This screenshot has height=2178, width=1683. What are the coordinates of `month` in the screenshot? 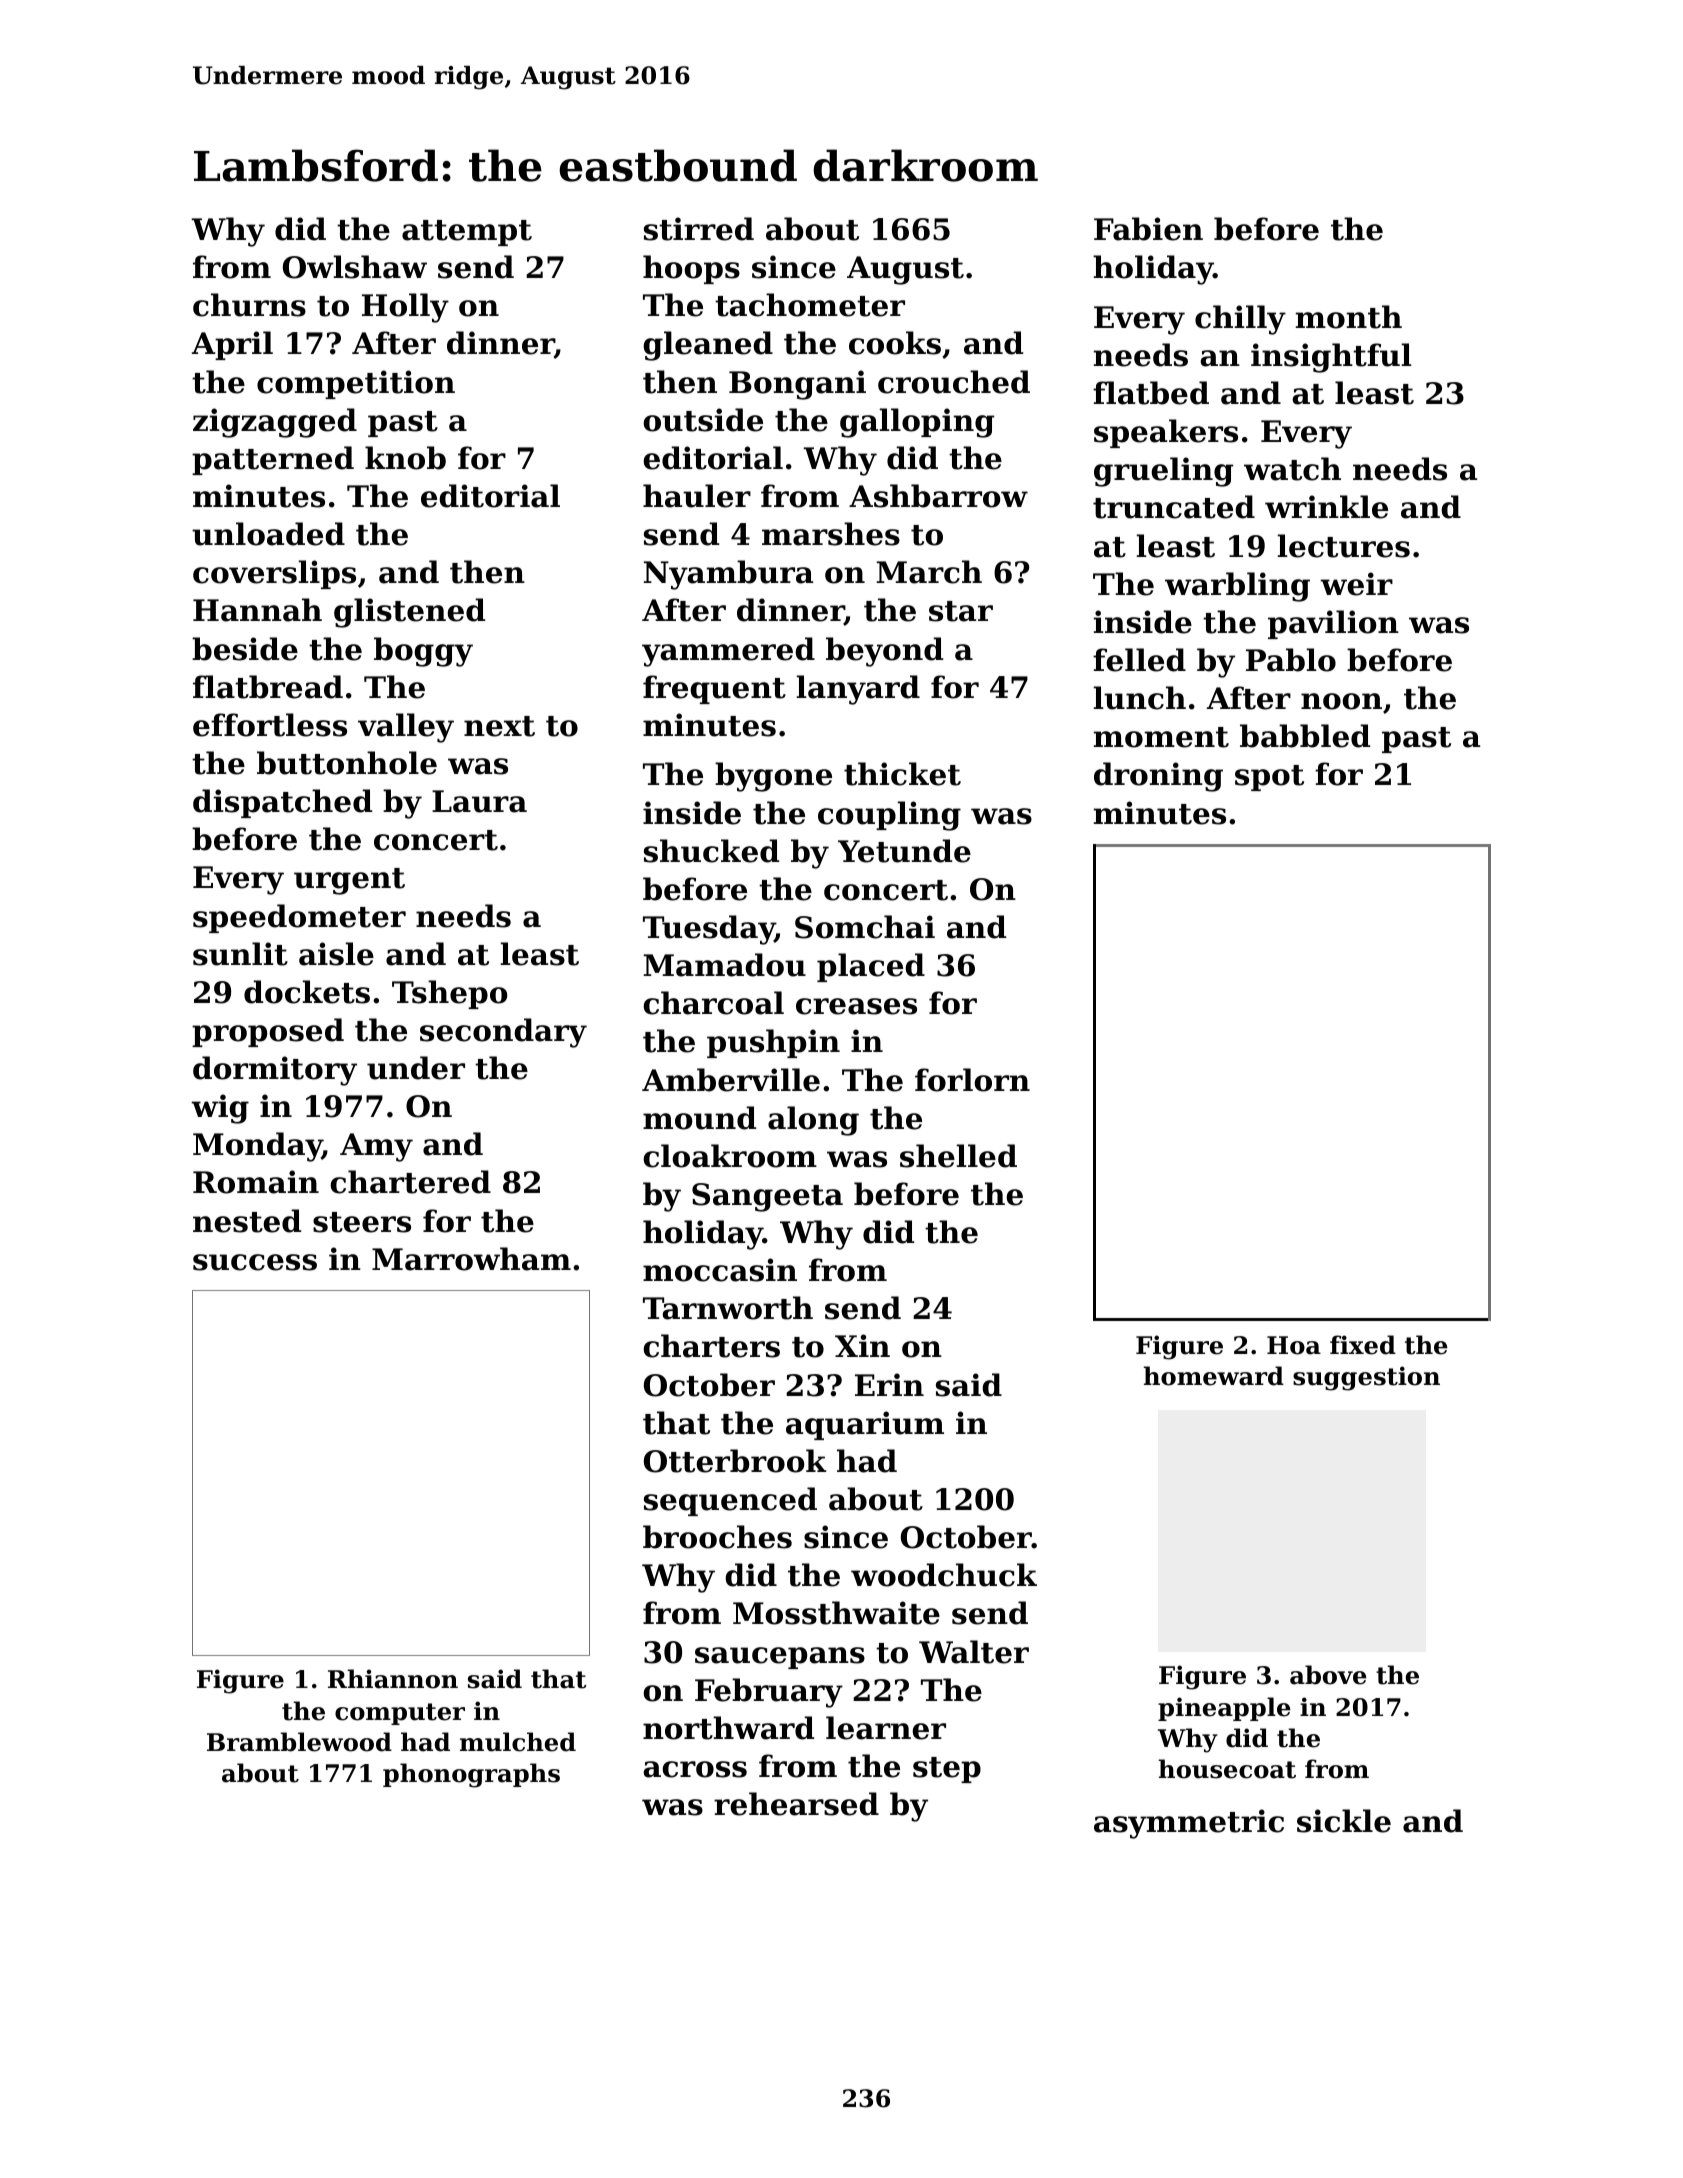 It's located at (1349, 317).
